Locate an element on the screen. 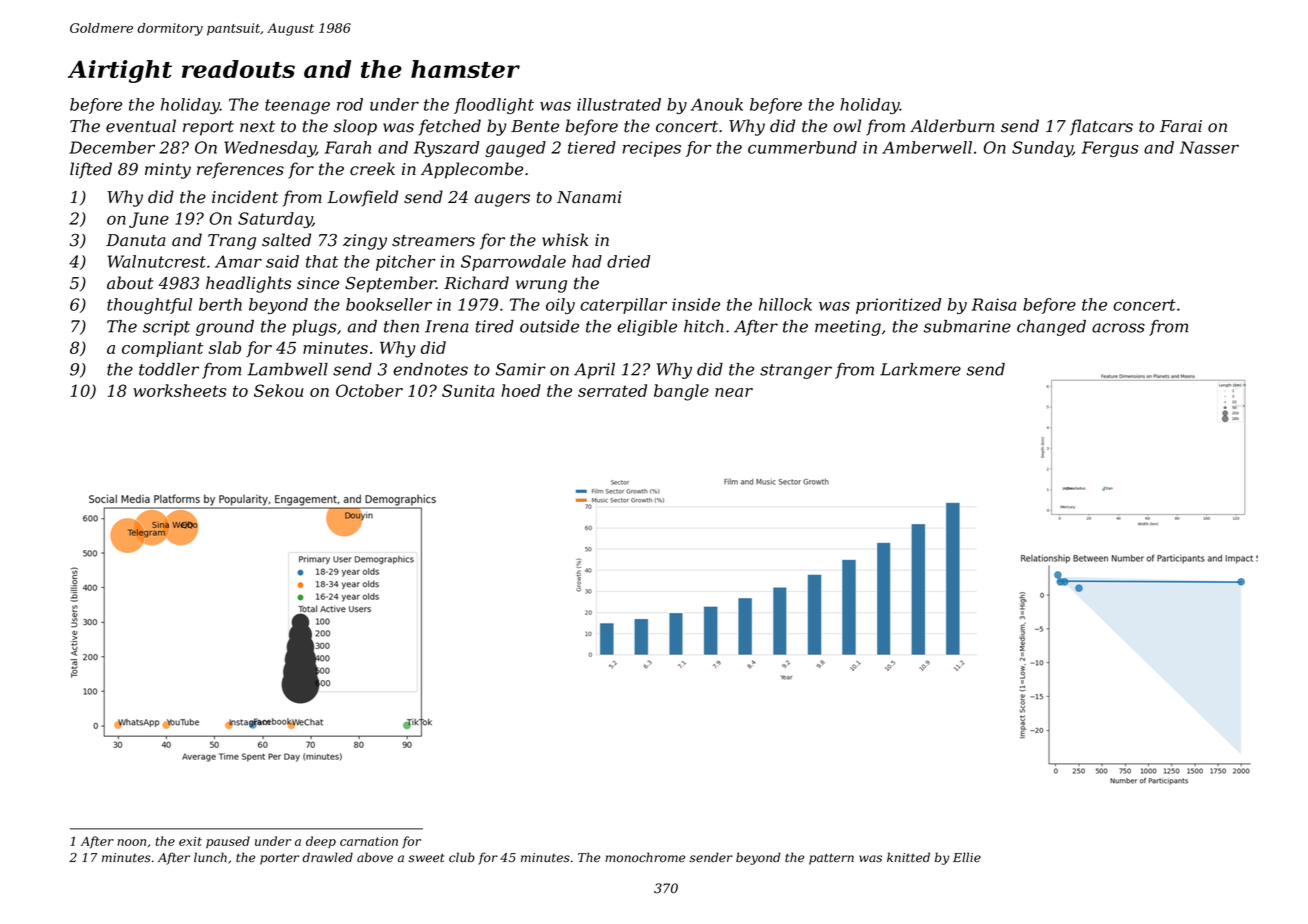 This screenshot has width=1308, height=924. about is located at coordinates (130, 283).
